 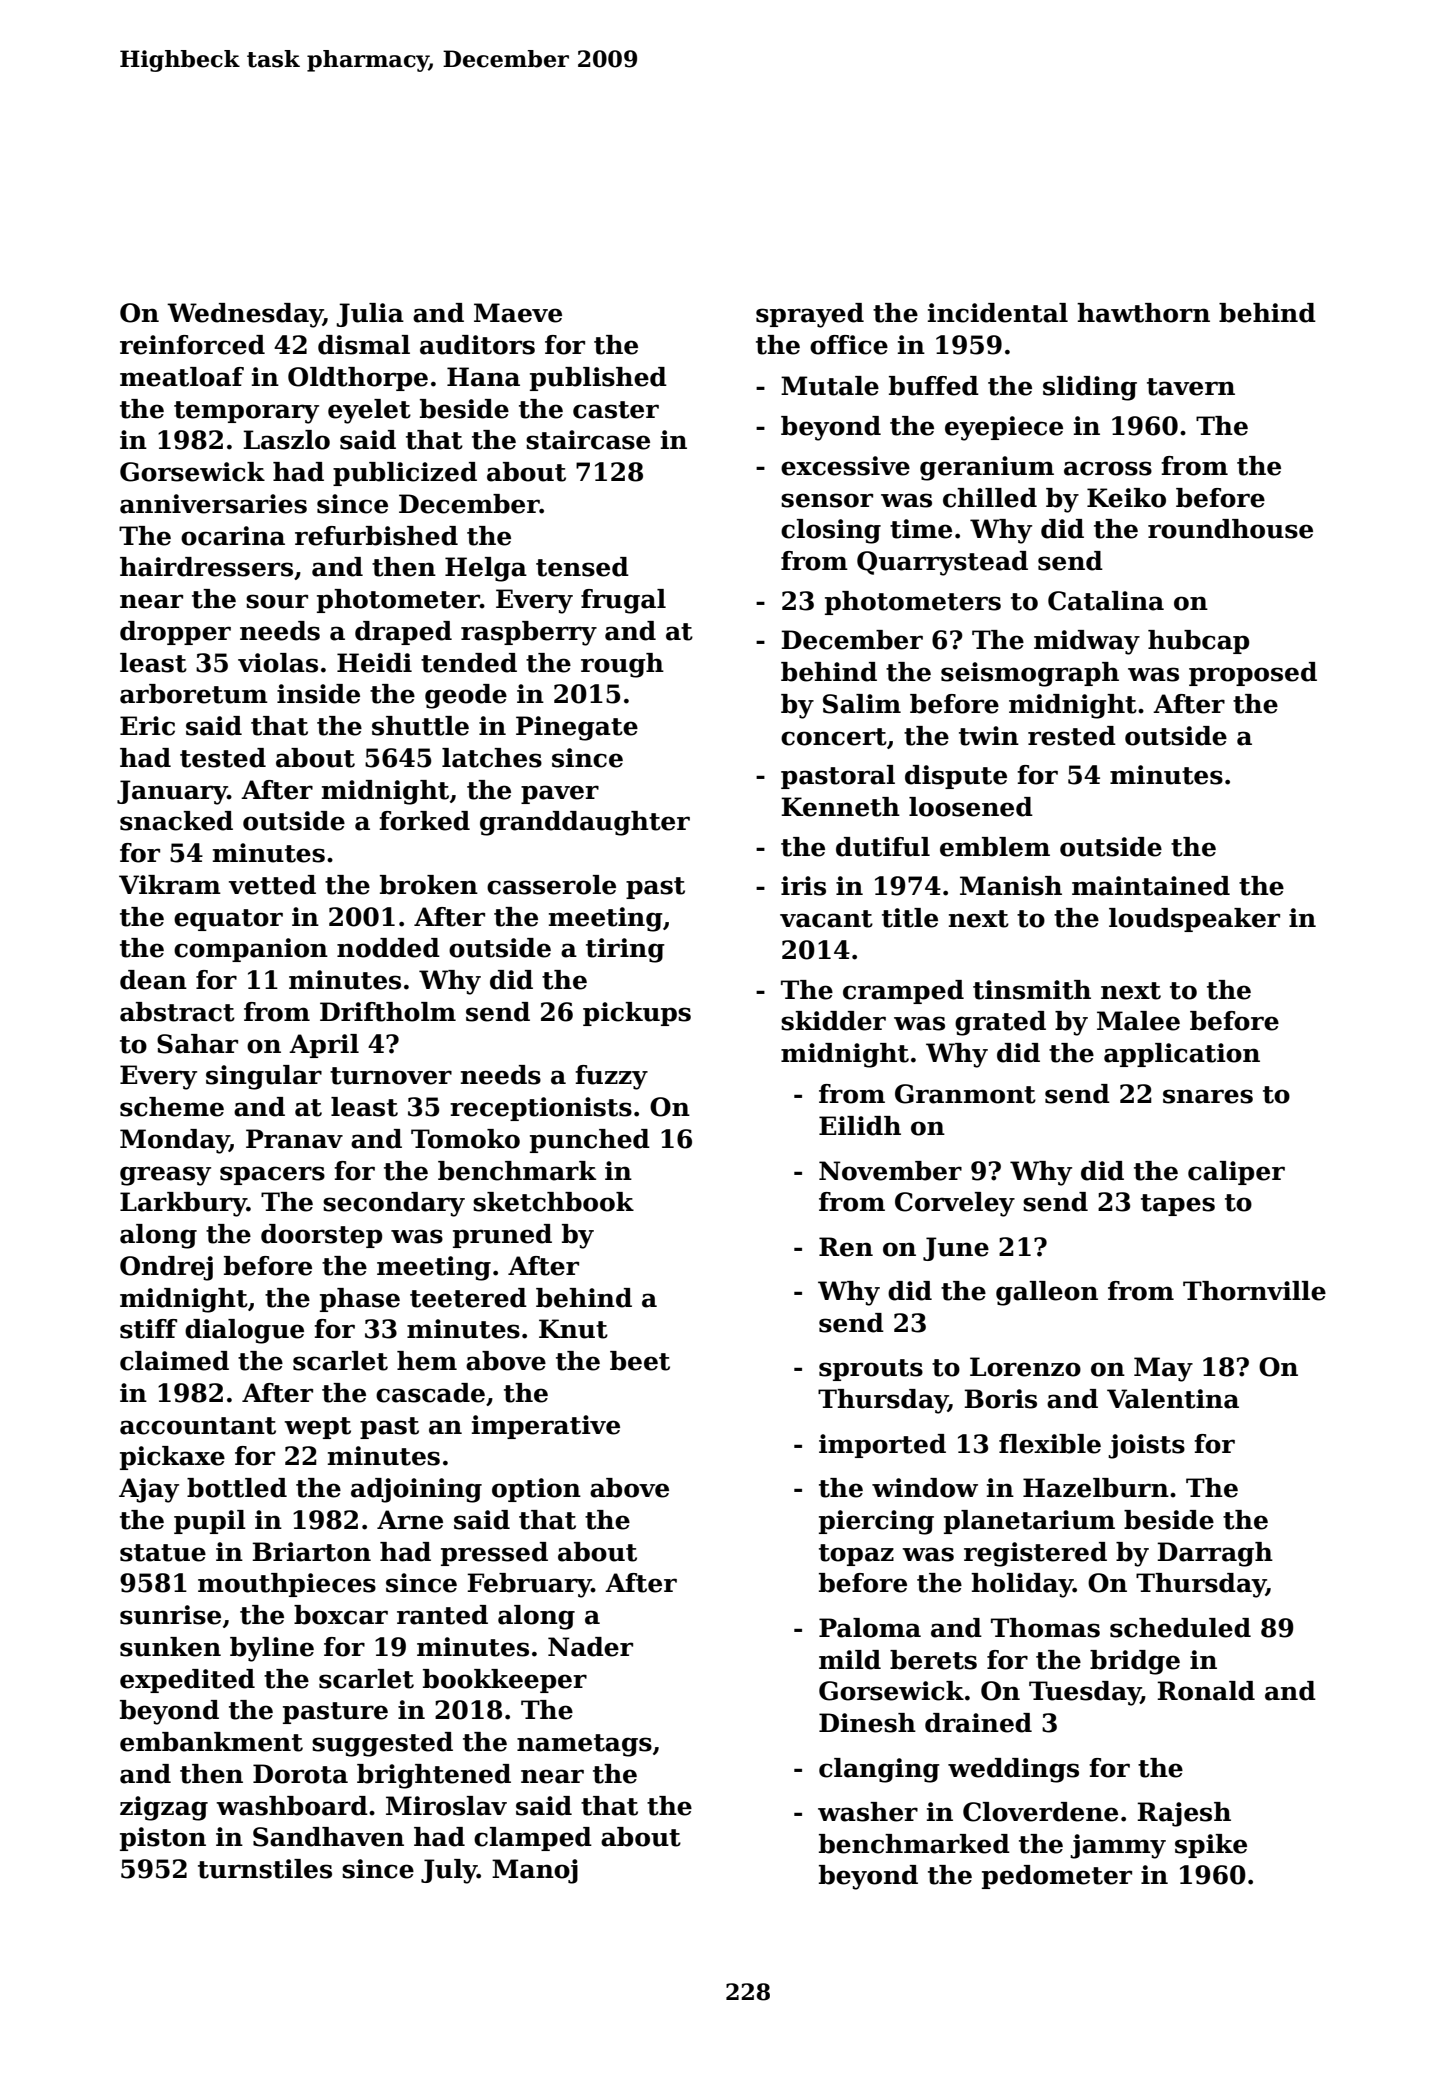 What do you see at coordinates (1236, 1173) in the image?
I see `caliper` at bounding box center [1236, 1173].
